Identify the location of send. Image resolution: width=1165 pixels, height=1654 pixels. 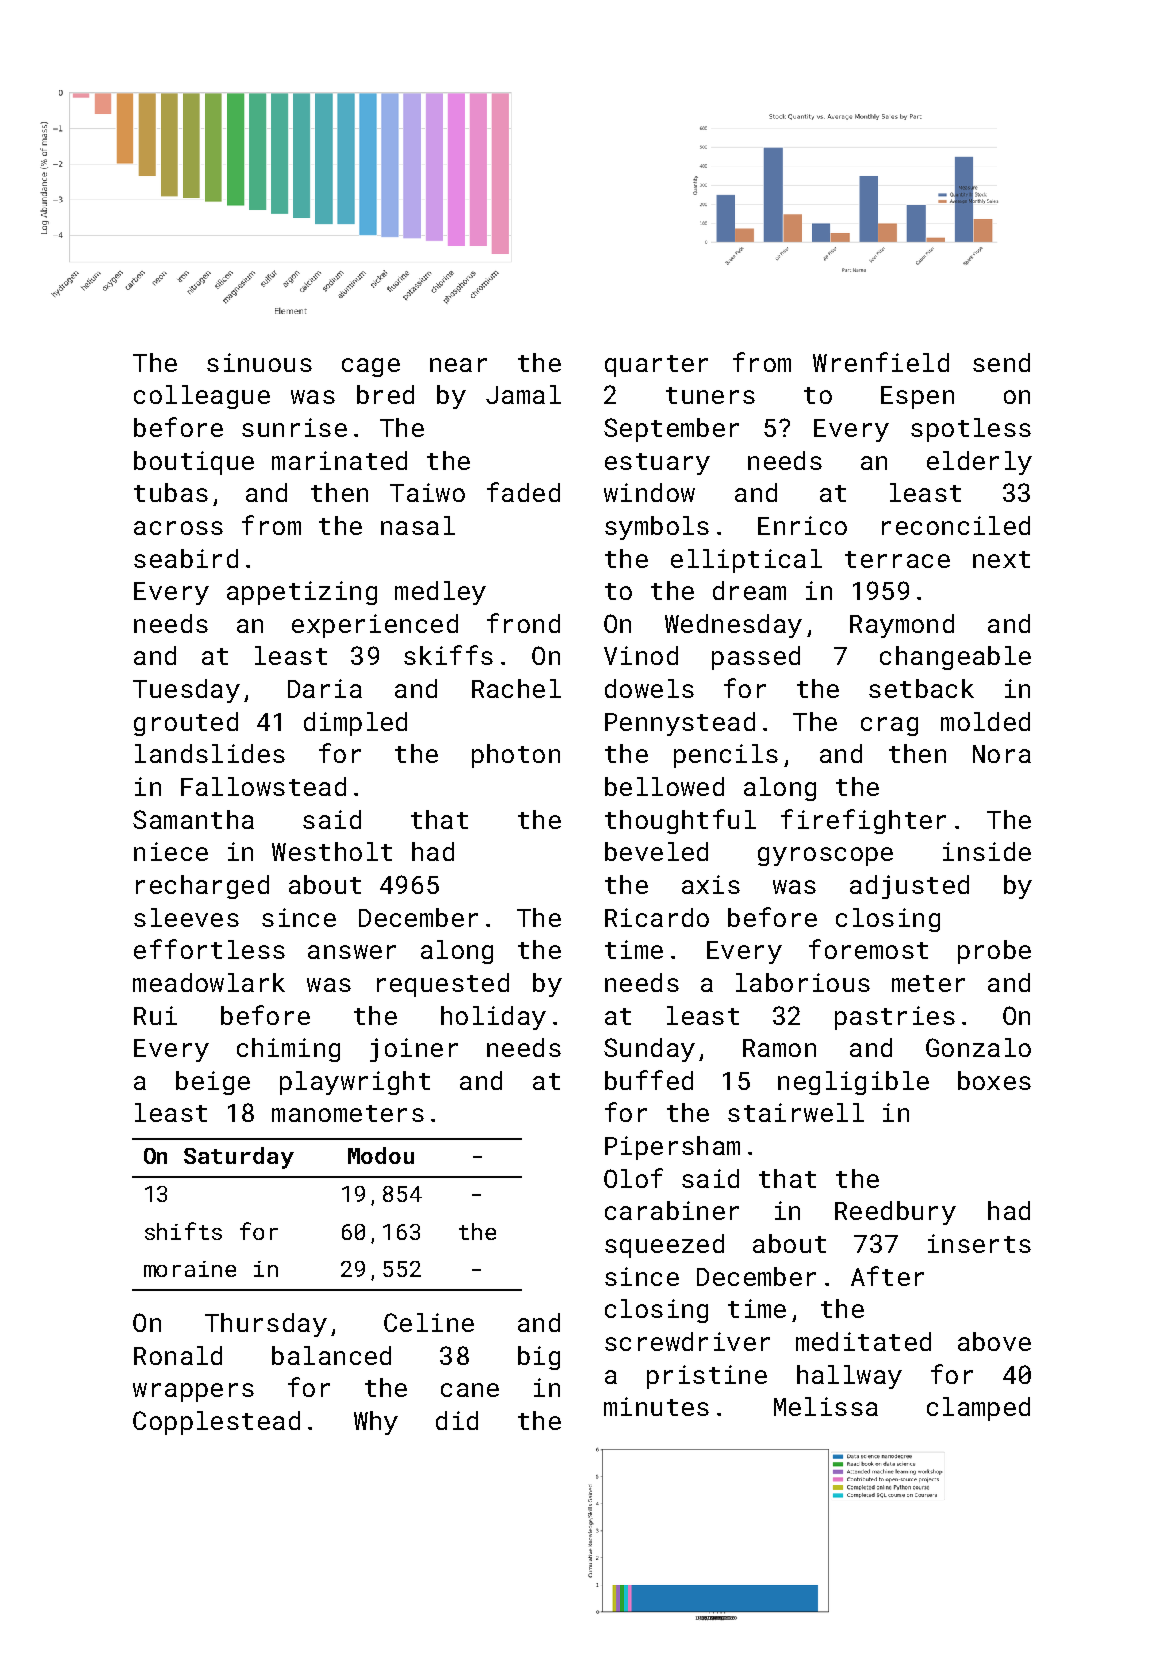
(1001, 362).
